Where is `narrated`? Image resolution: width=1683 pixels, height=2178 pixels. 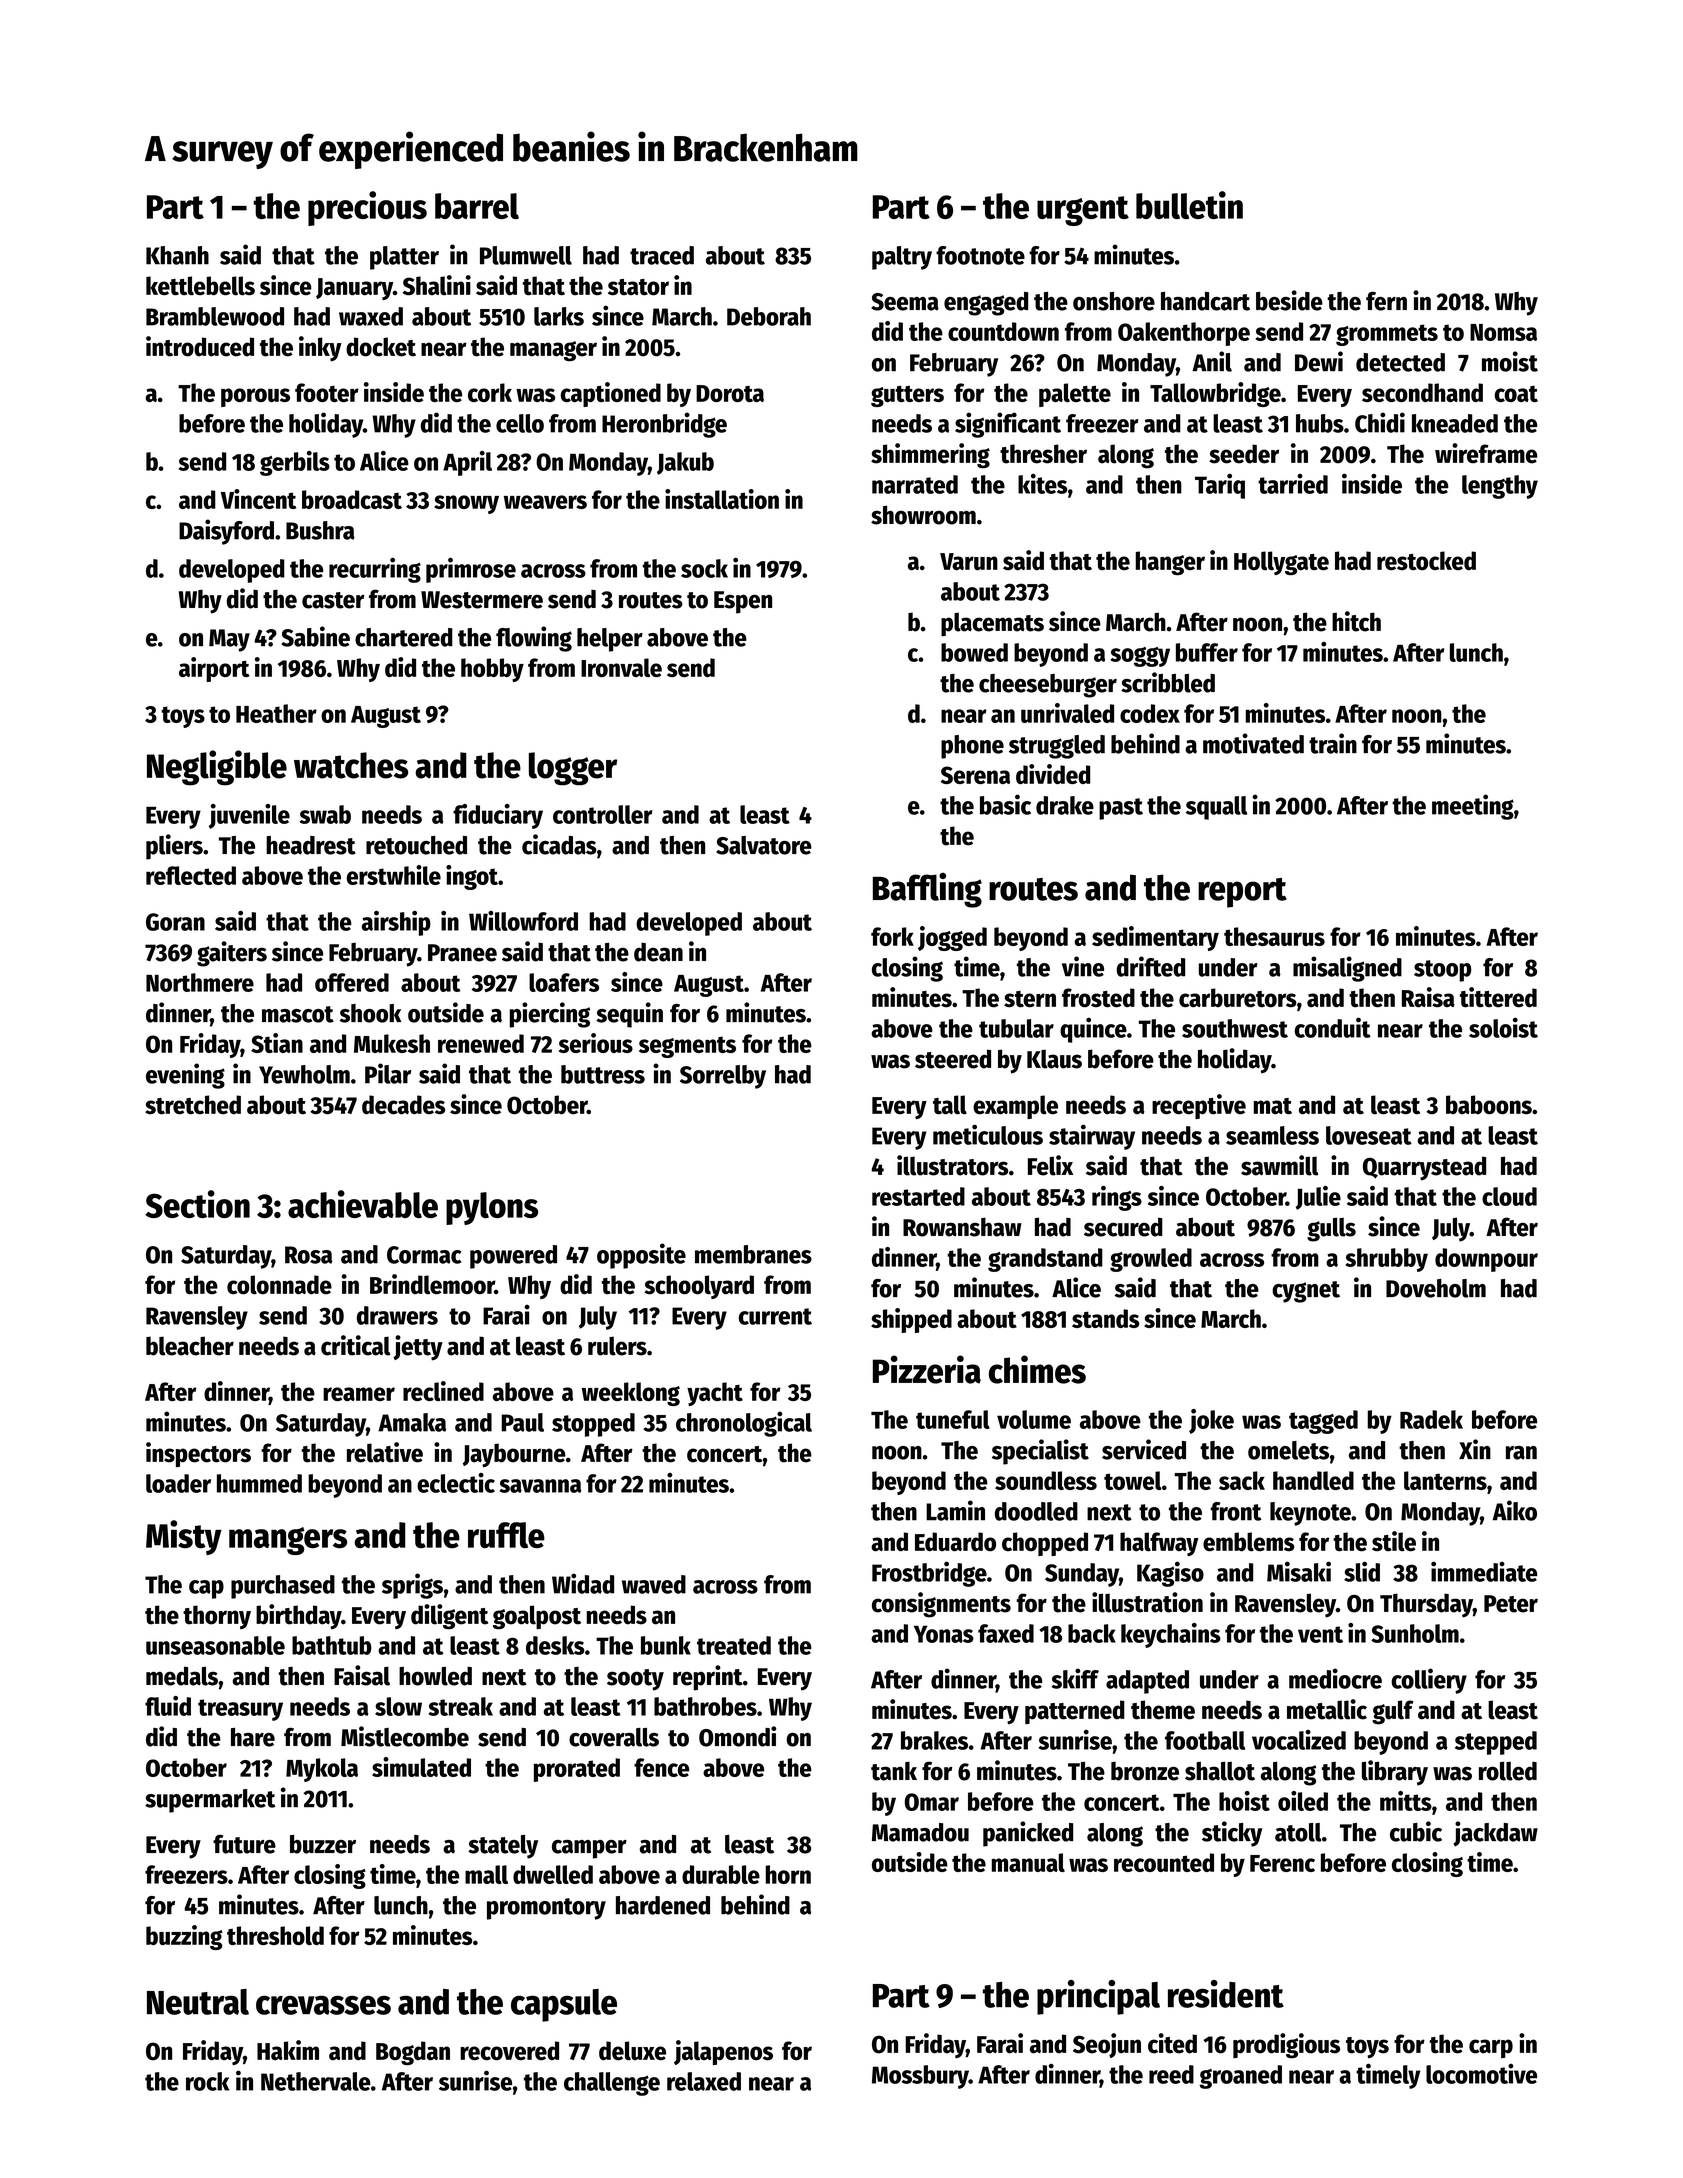 narrated is located at coordinates (915, 484).
